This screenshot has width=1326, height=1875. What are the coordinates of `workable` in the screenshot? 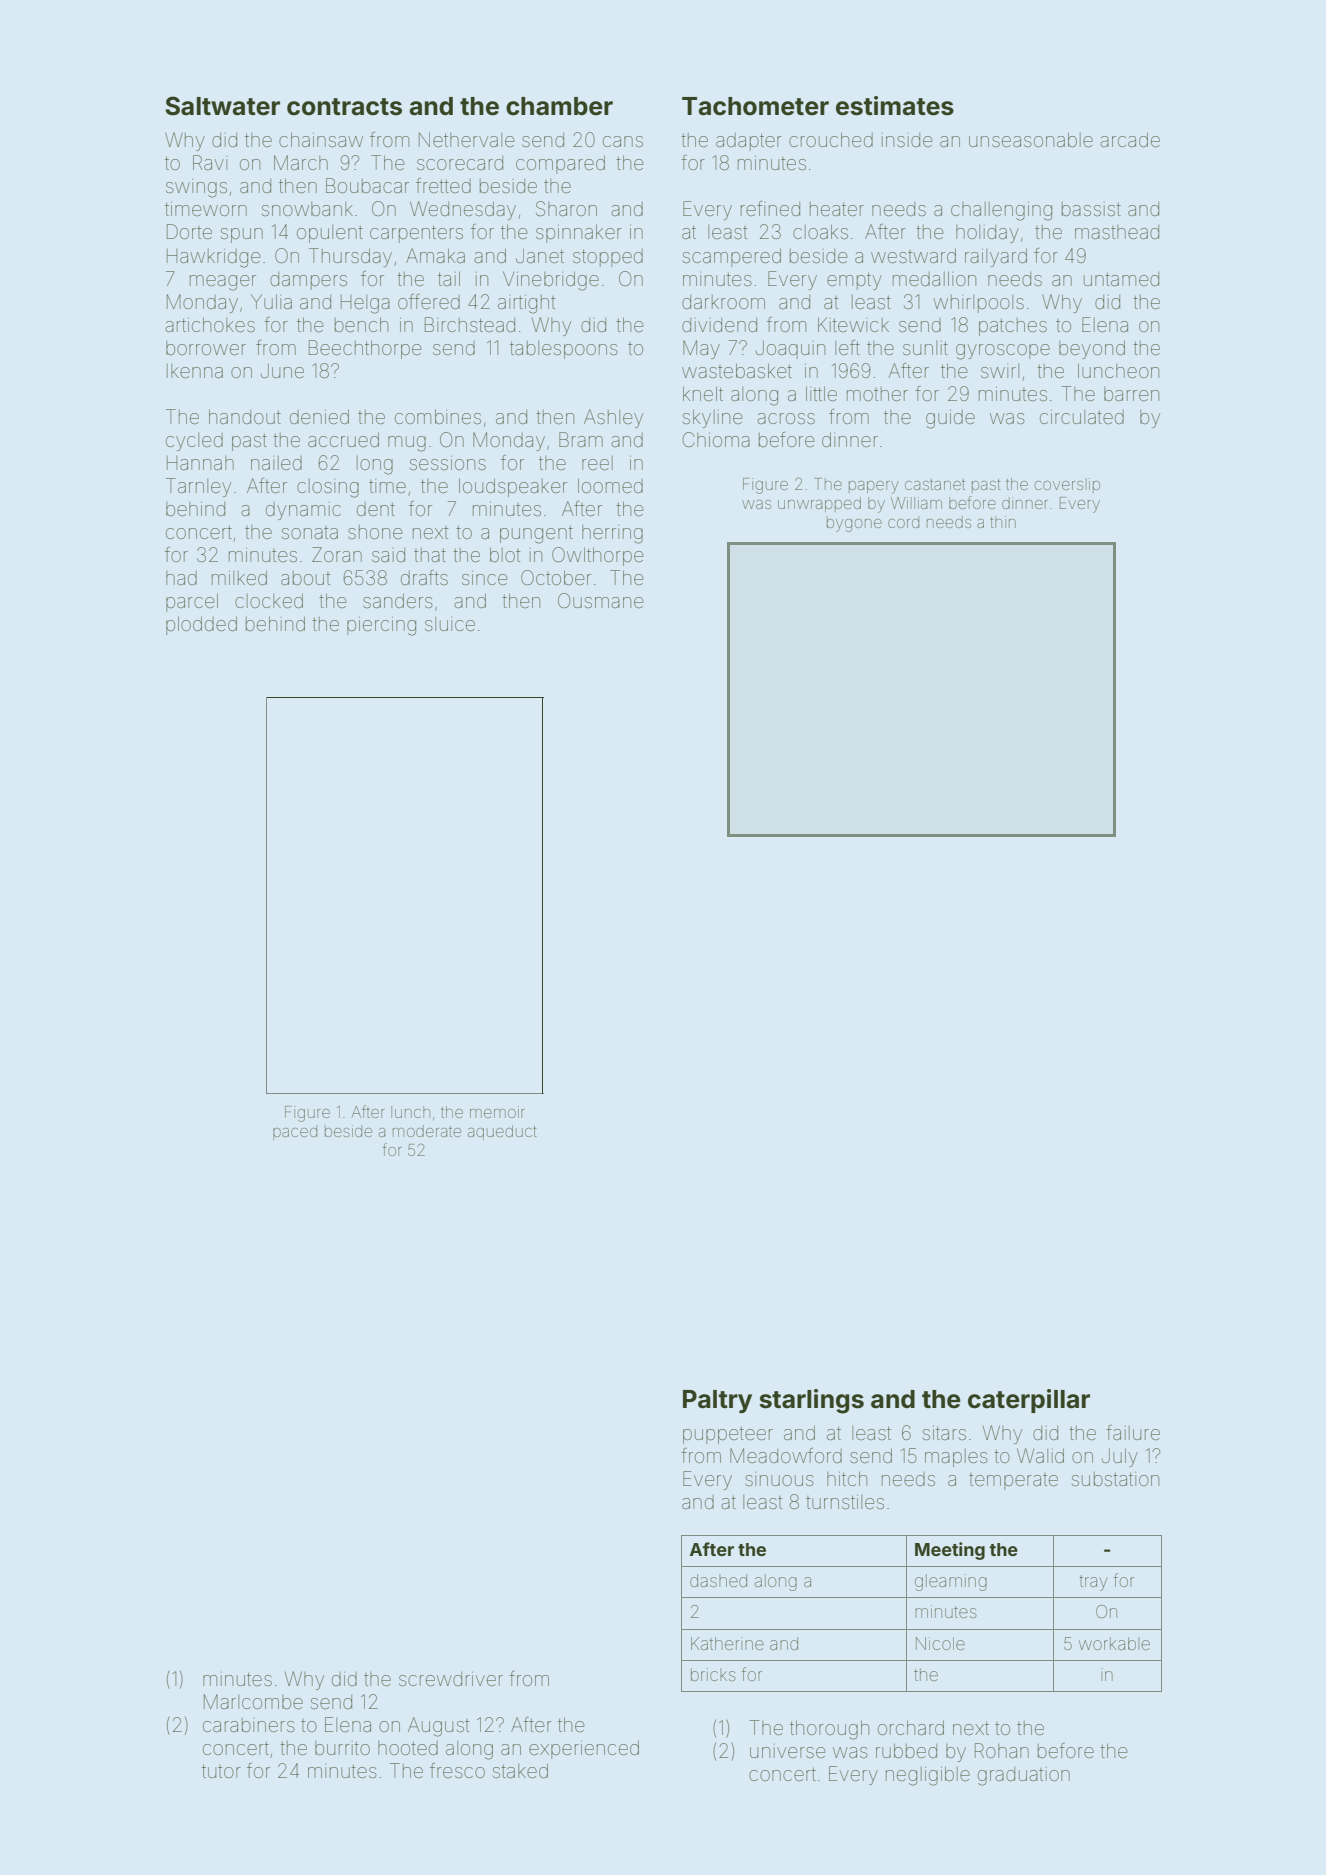 It's located at (1114, 1643).
